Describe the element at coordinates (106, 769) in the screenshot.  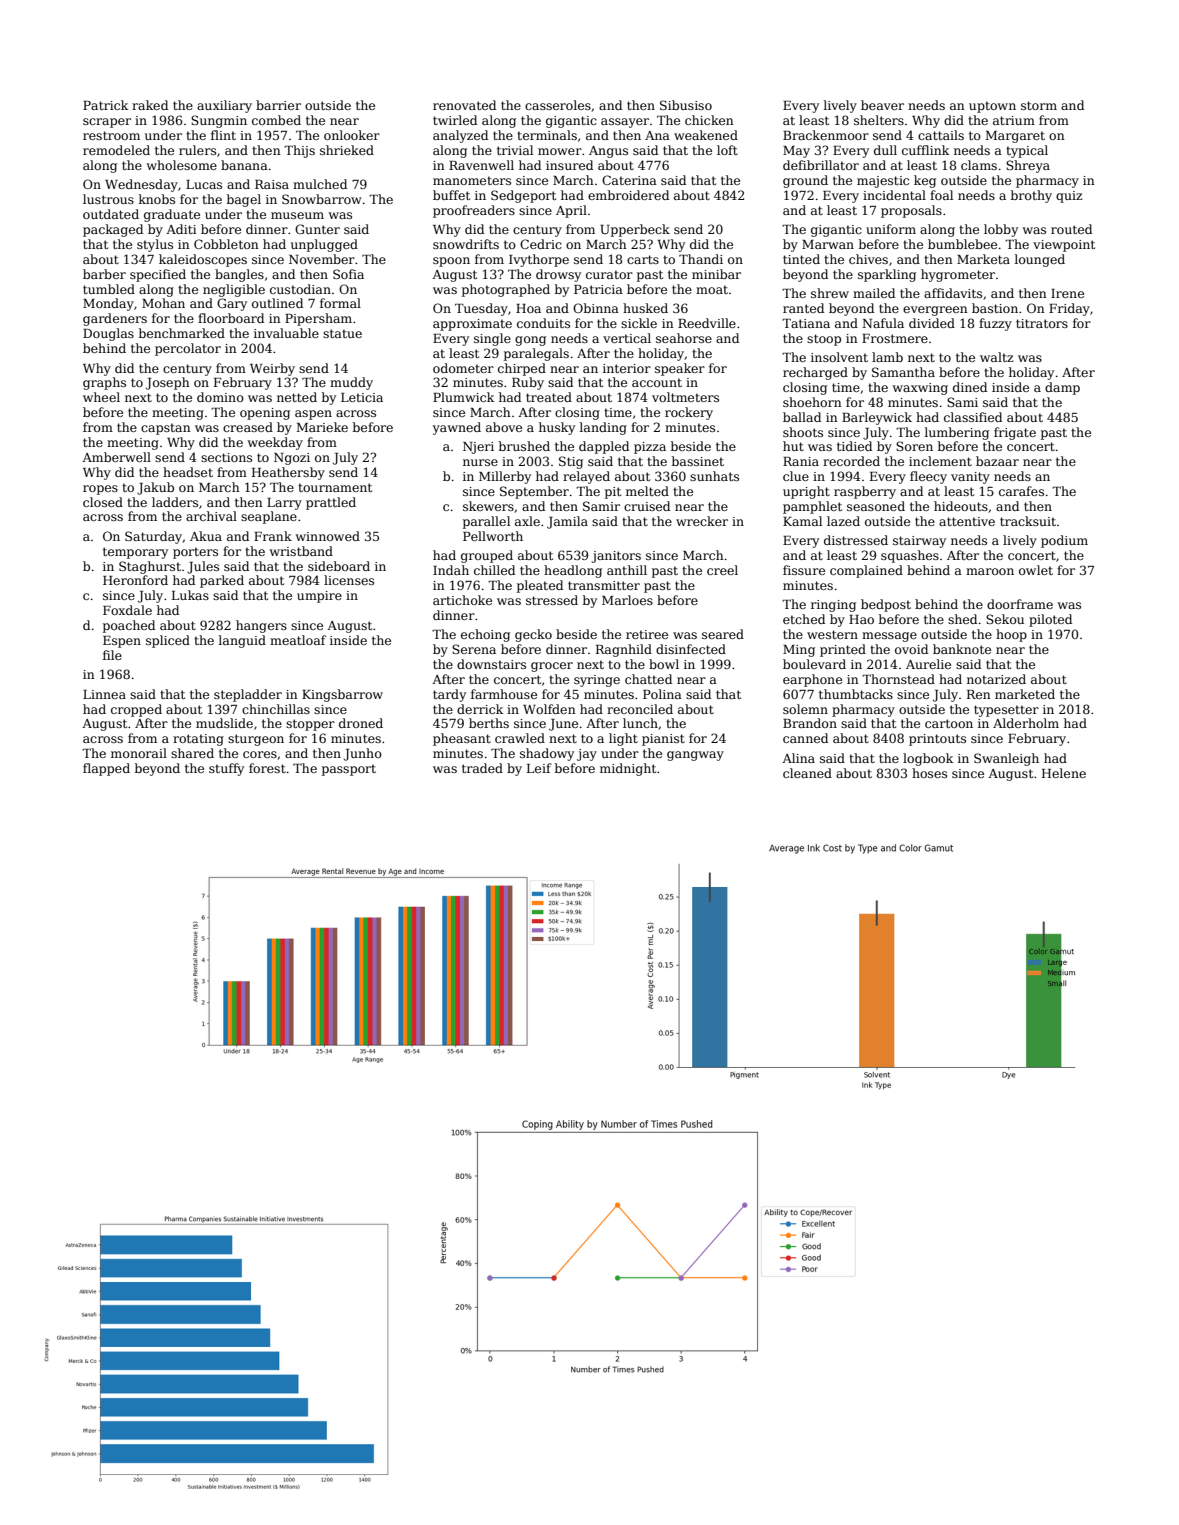
I see `flapped` at that location.
